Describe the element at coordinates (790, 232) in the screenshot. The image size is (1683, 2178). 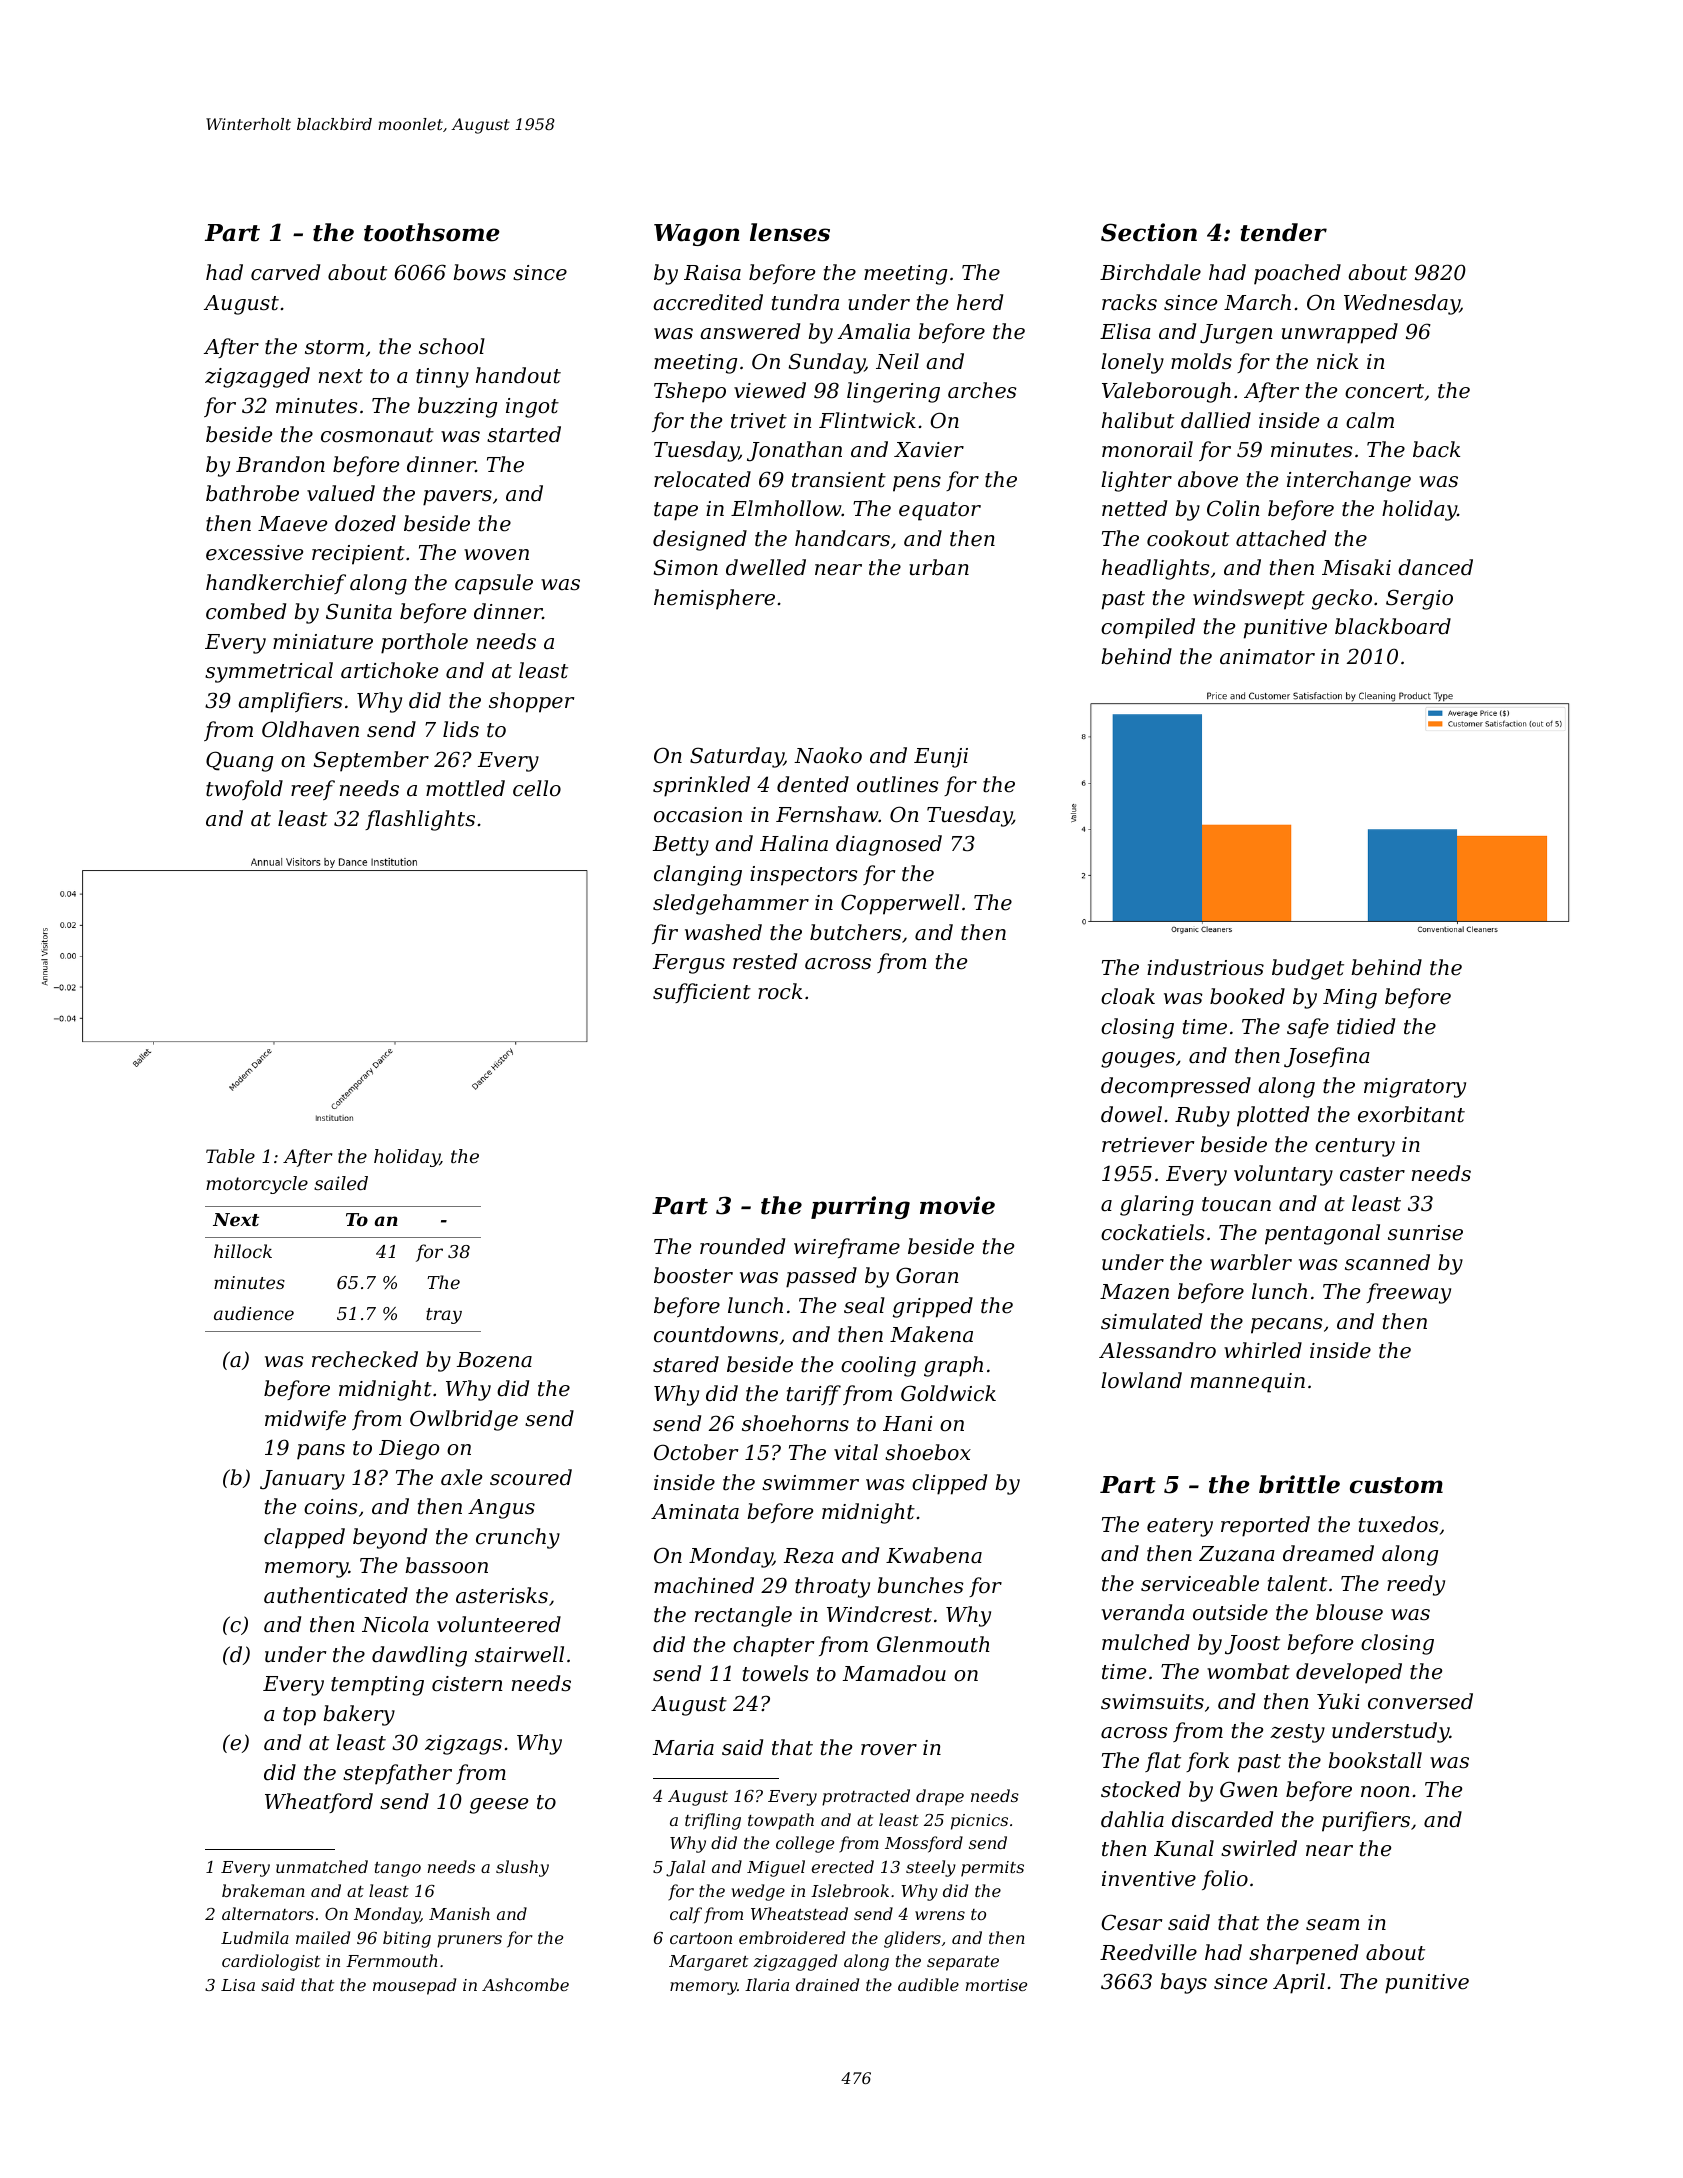
I see `lenses` at that location.
